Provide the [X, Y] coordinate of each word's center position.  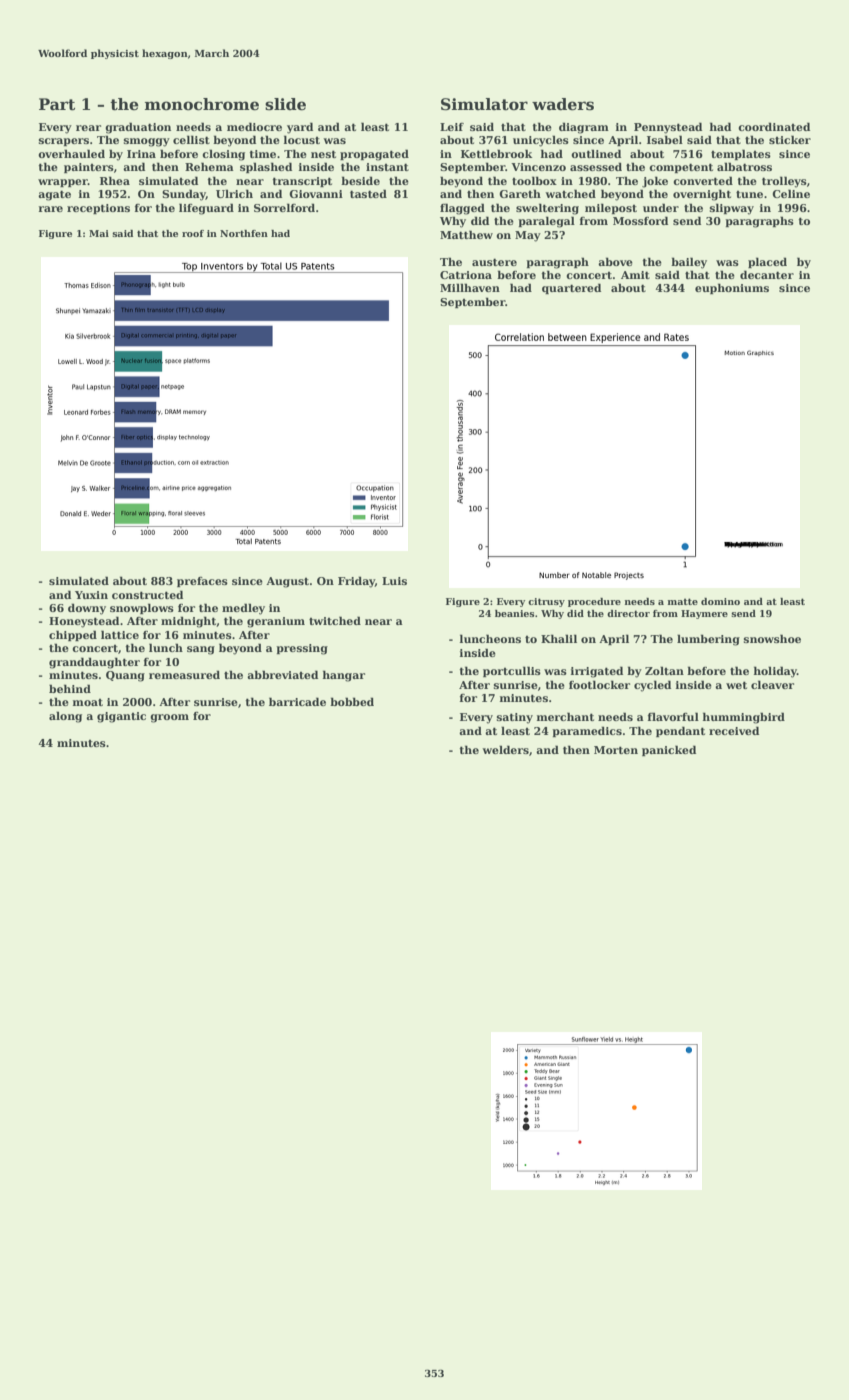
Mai [99, 233]
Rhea [115, 180]
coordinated [774, 126]
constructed [147, 594]
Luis [394, 581]
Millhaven [470, 287]
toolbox [534, 180]
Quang [125, 676]
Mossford [640, 220]
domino [720, 601]
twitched [335, 620]
